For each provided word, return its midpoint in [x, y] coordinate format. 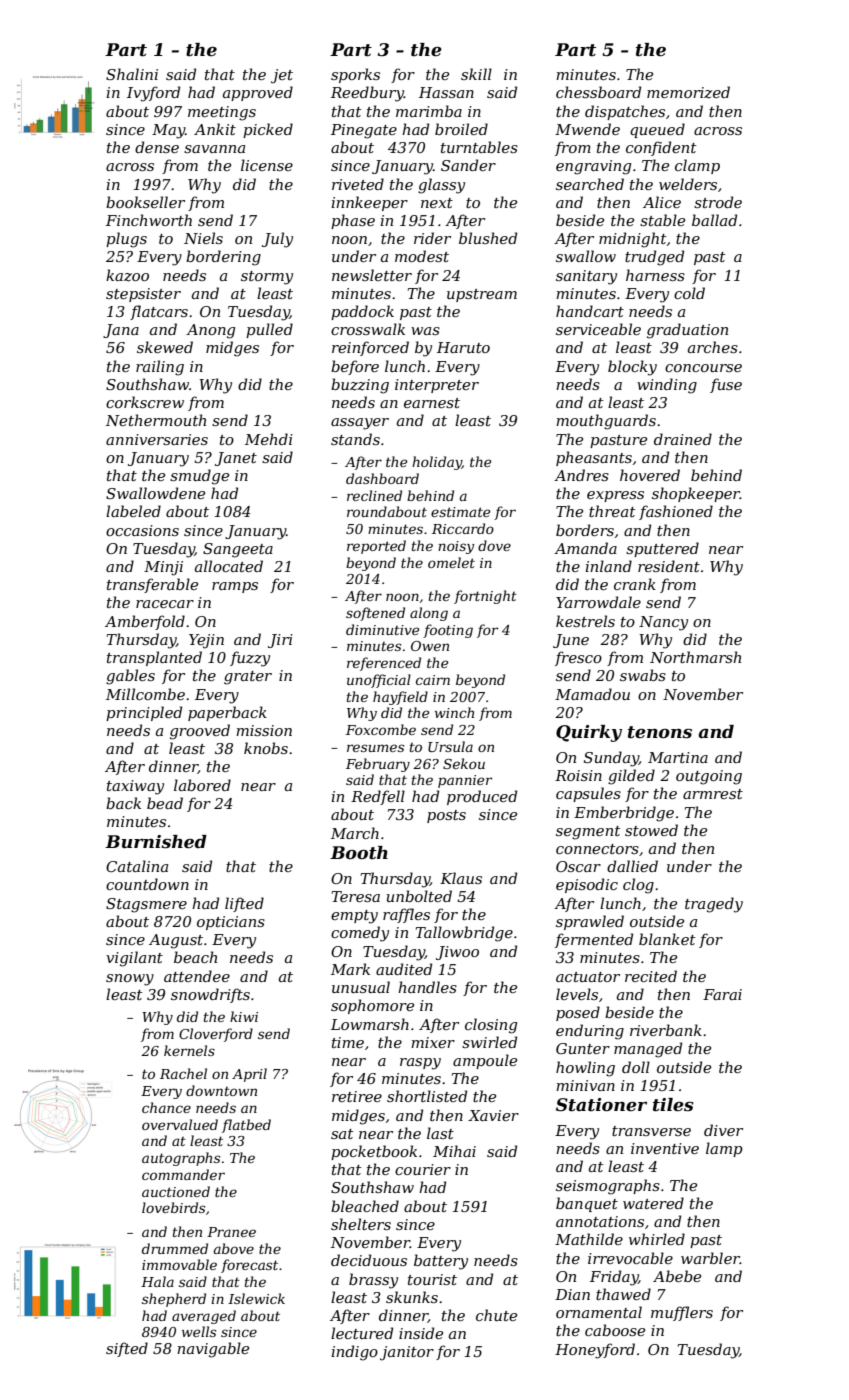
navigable [213, 1350]
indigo [354, 1353]
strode [718, 202]
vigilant [134, 959]
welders [688, 184]
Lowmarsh [370, 1024]
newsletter [372, 275]
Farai [722, 994]
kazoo [127, 275]
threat [612, 511]
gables [130, 677]
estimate [460, 512]
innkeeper [369, 203]
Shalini [132, 74]
